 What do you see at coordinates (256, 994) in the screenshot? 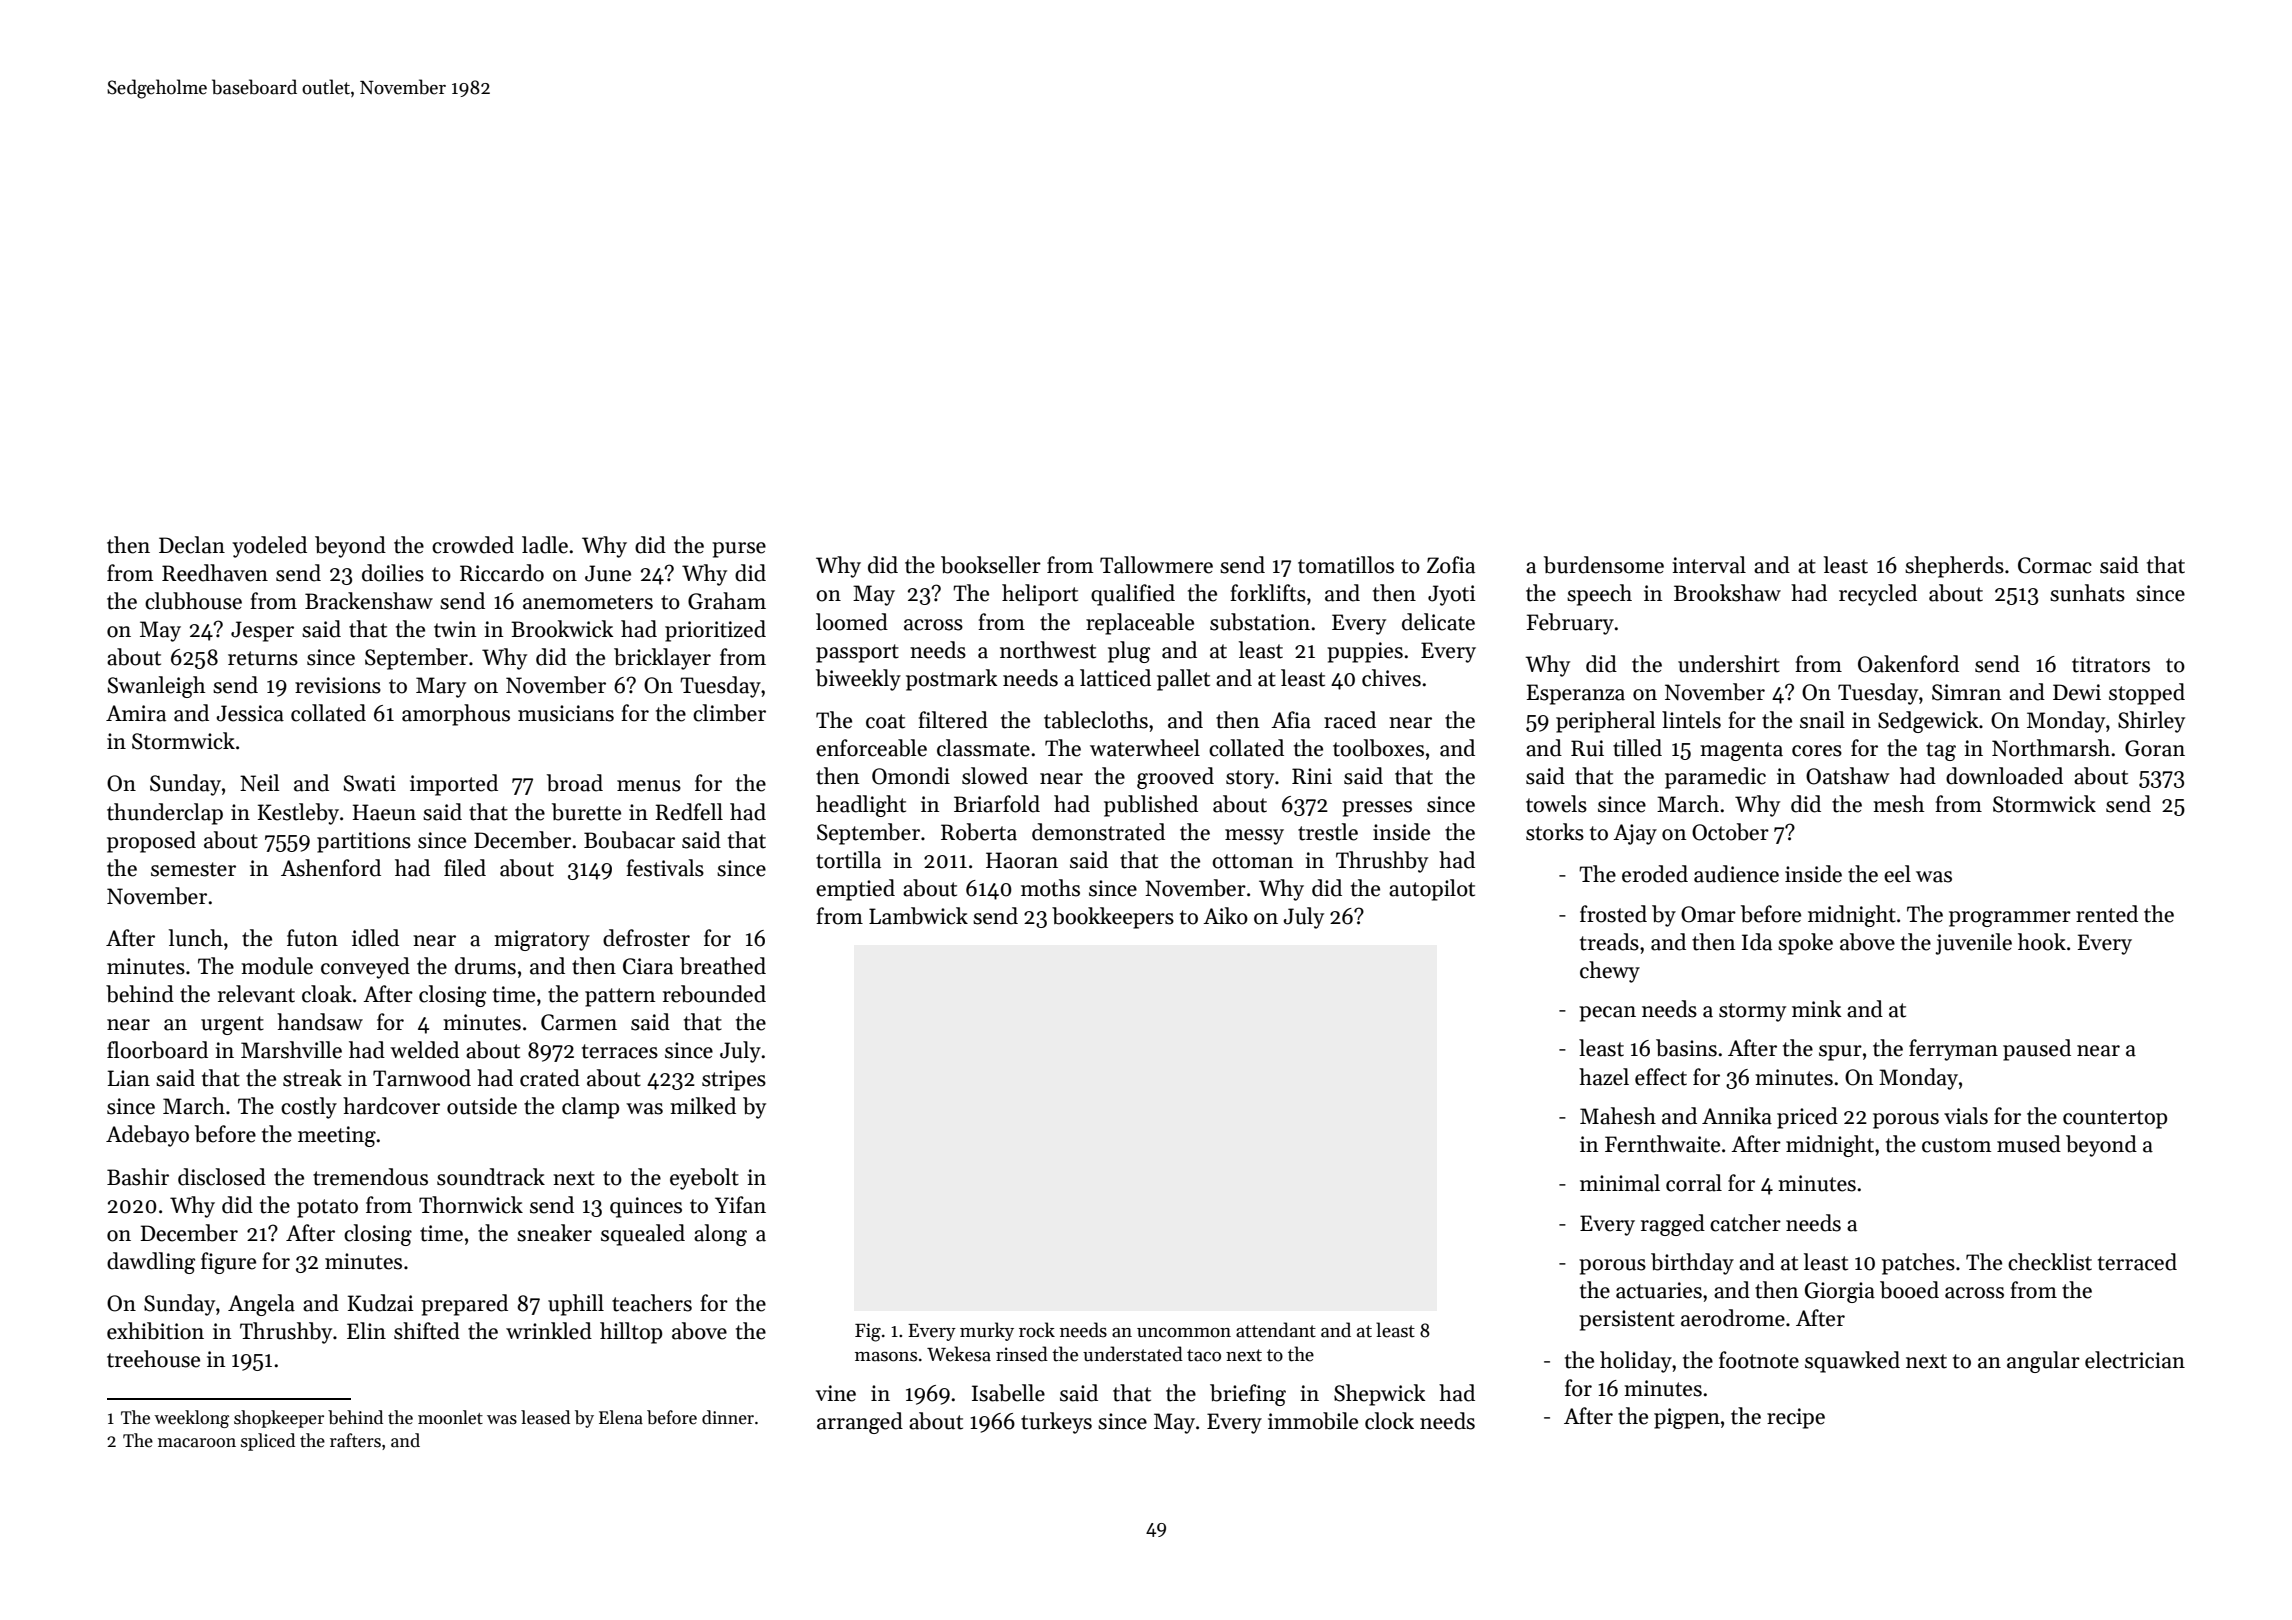
I see `relevant` at bounding box center [256, 994].
